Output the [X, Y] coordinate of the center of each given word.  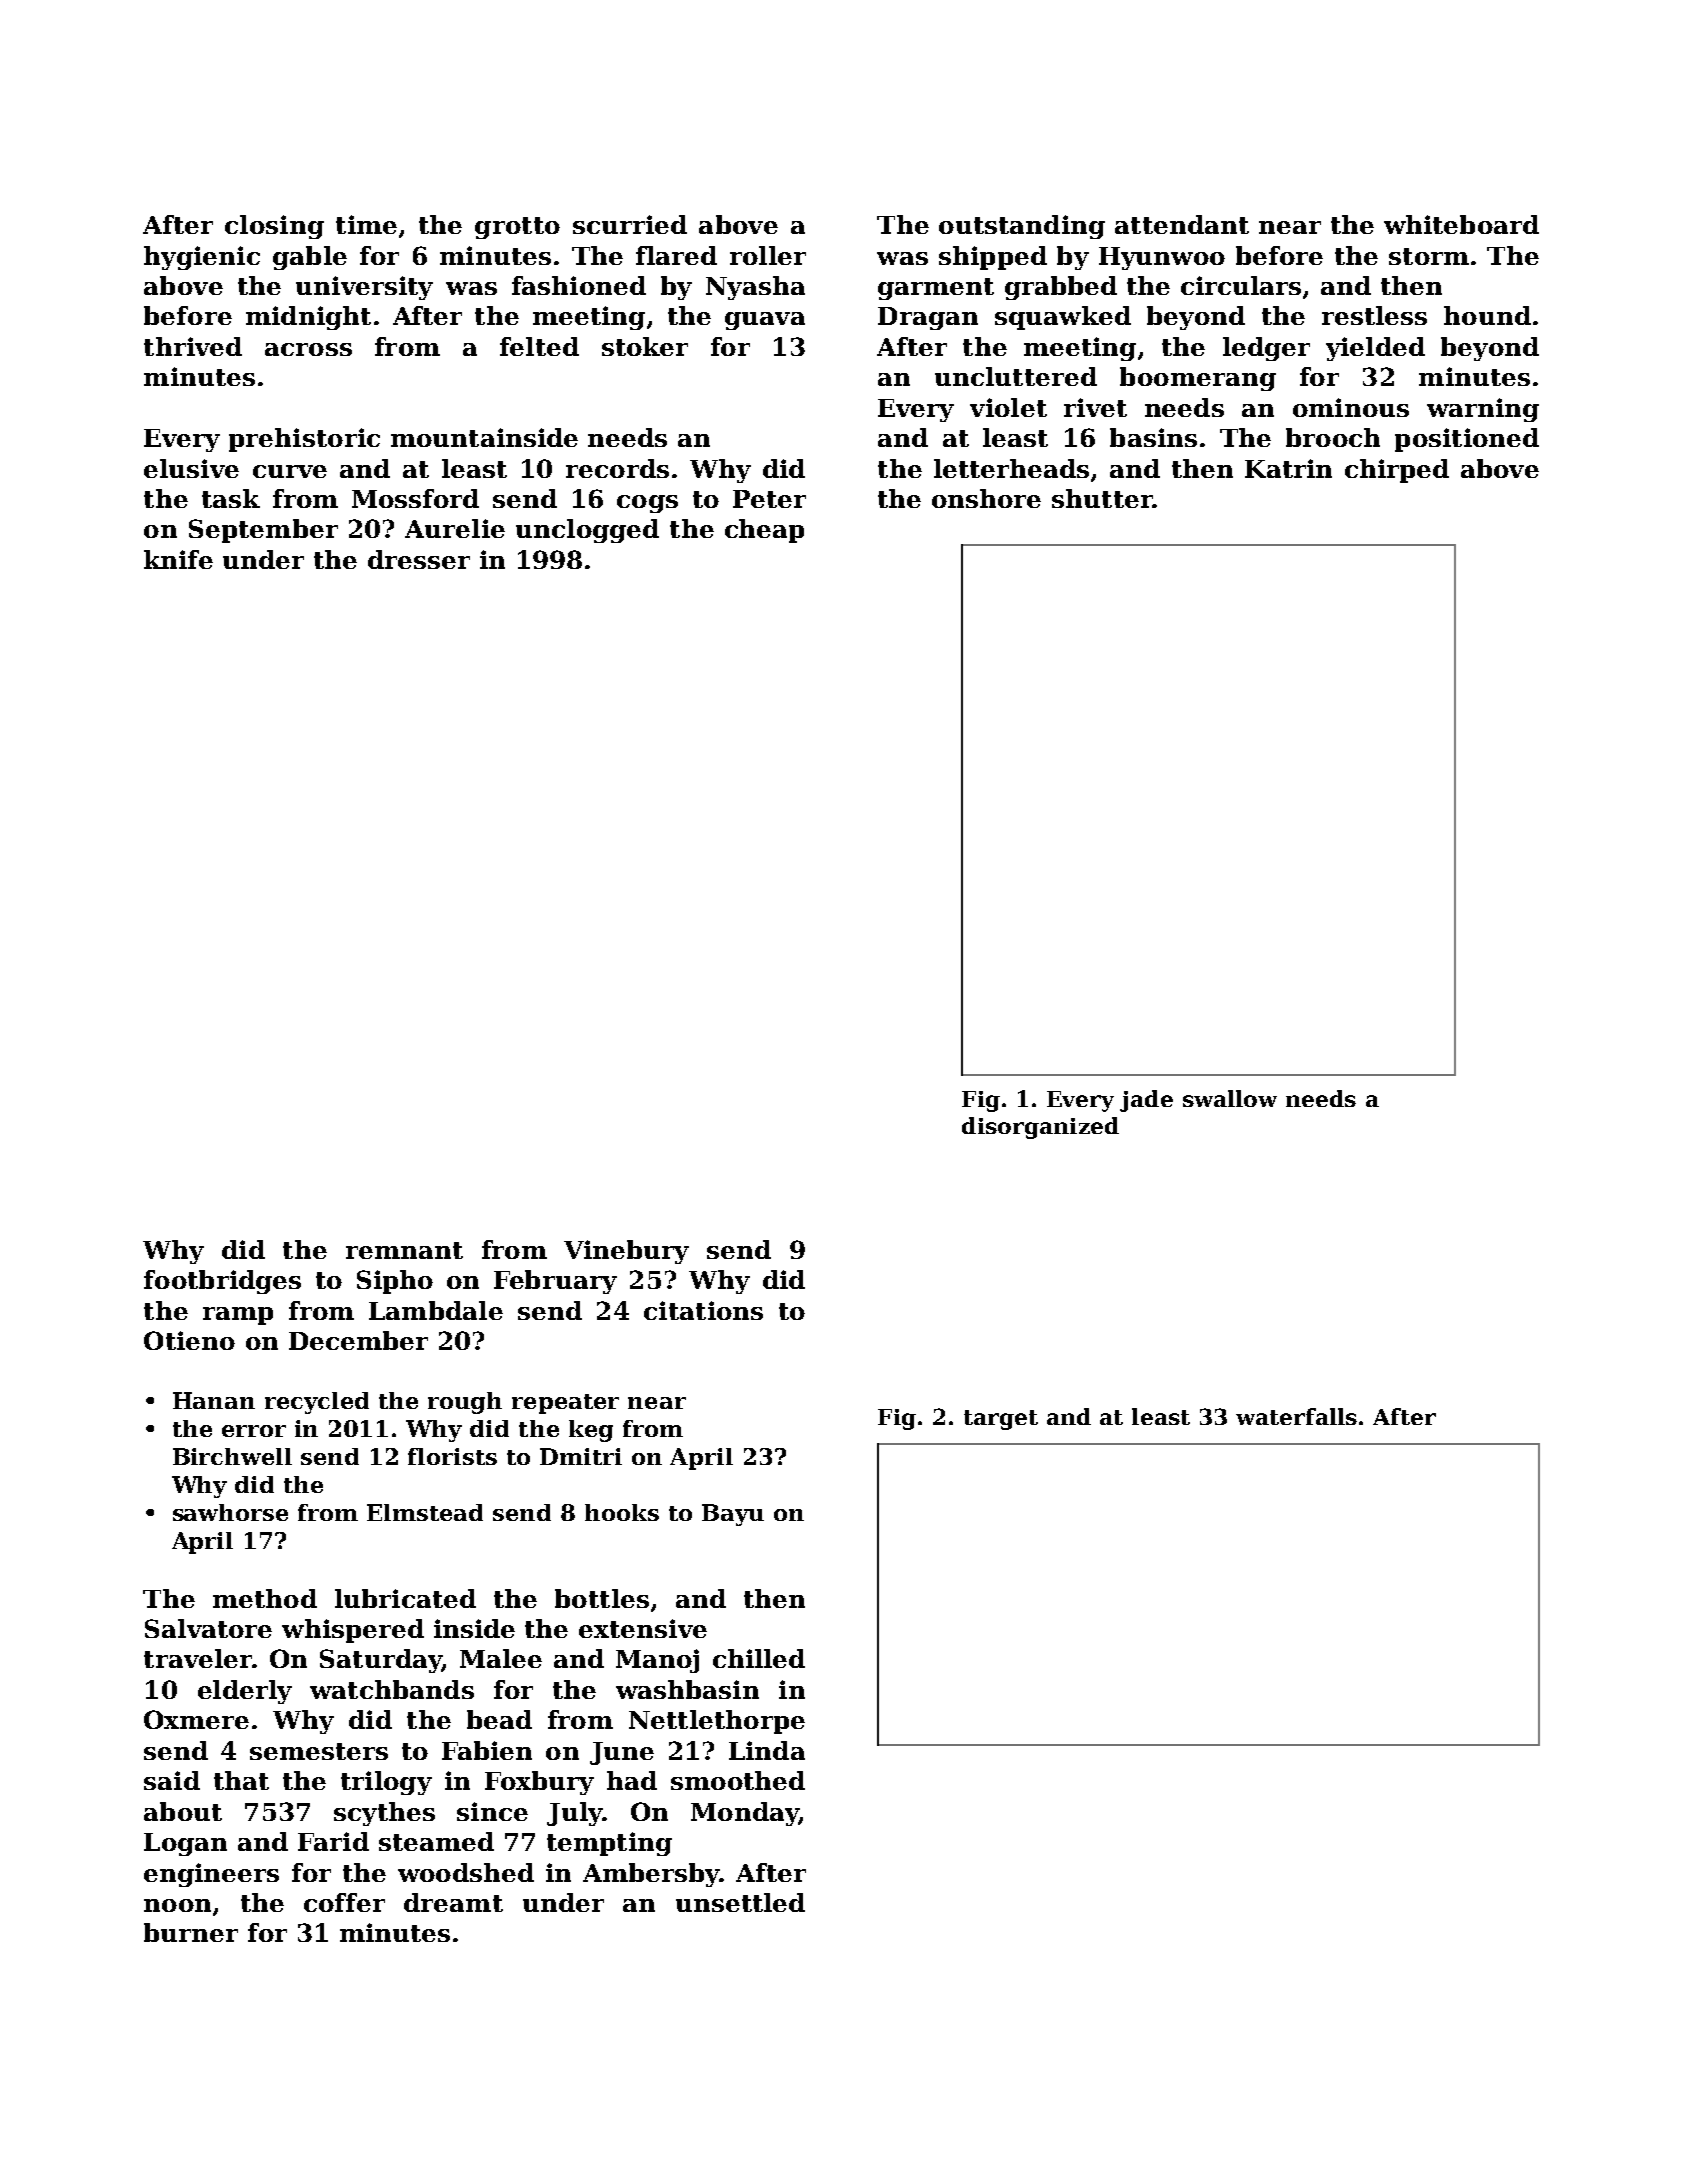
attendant [1182, 224]
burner [191, 1932]
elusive [191, 468]
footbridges [222, 1282]
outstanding [1022, 227]
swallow [1230, 1098]
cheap [764, 531]
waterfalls [1296, 1416]
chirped [1397, 471]
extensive [643, 1628]
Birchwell [232, 1456]
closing [274, 227]
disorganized [1040, 1128]
